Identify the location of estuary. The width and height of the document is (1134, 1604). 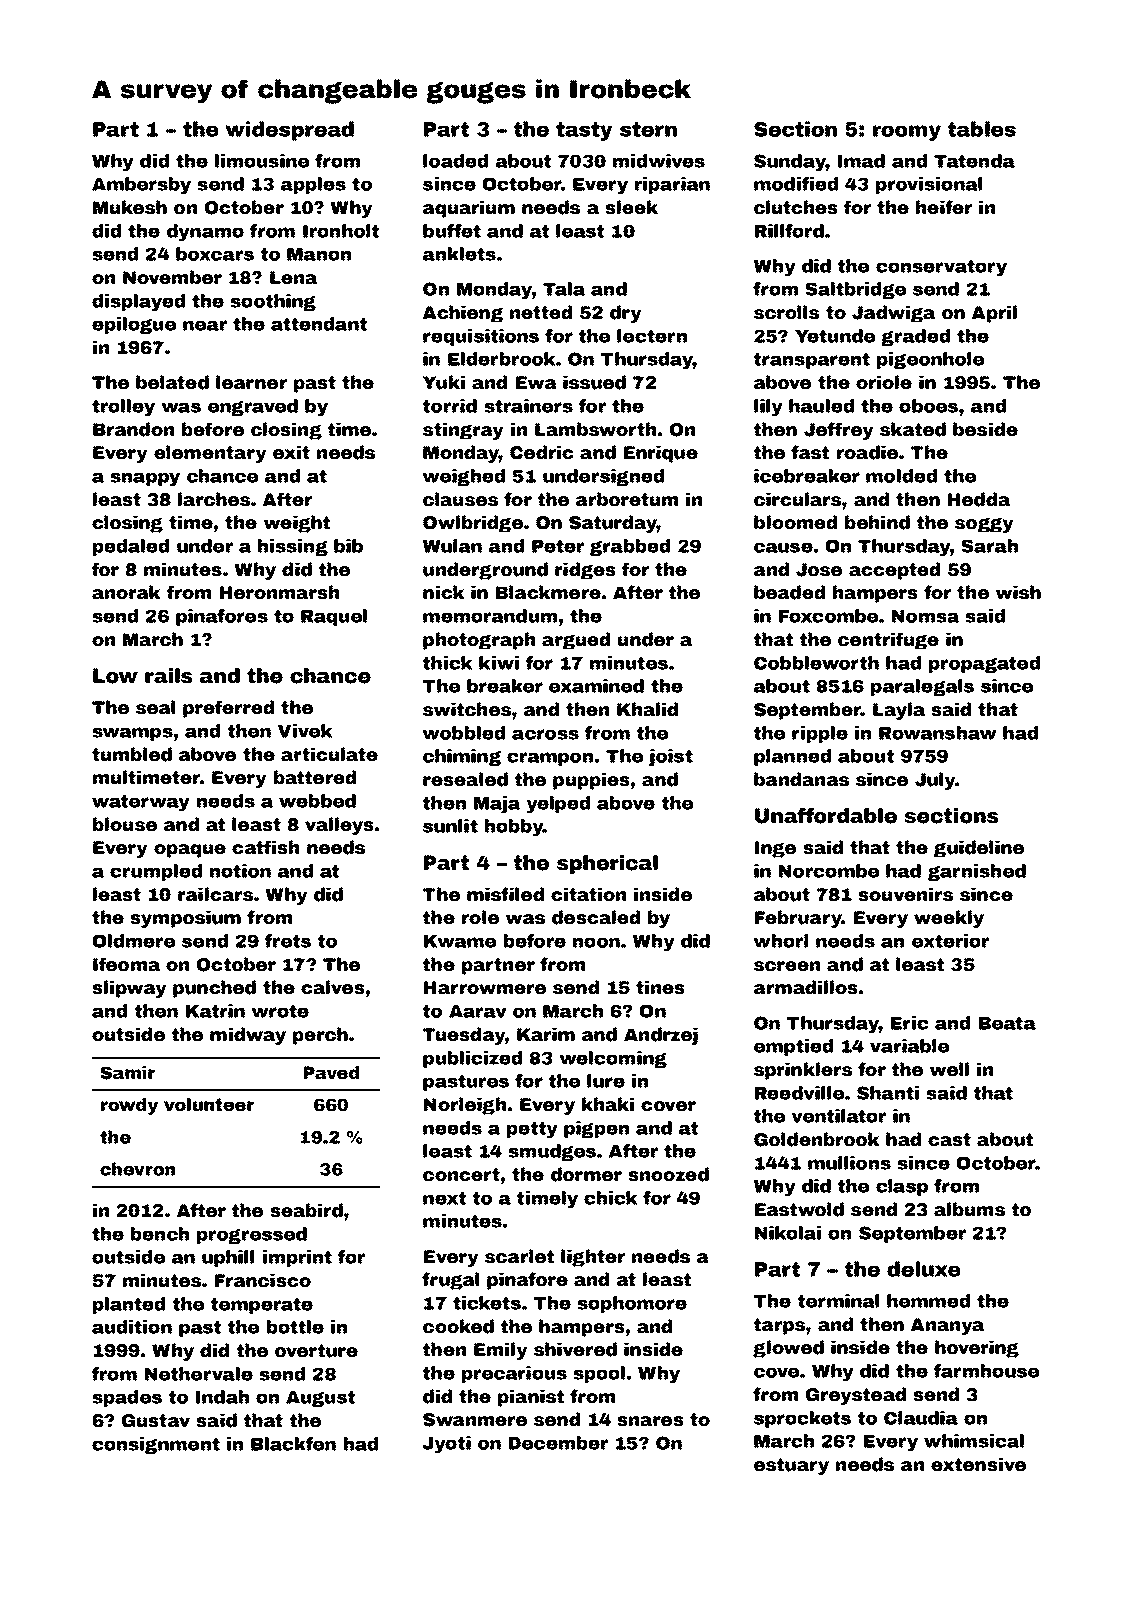
(791, 1466).
